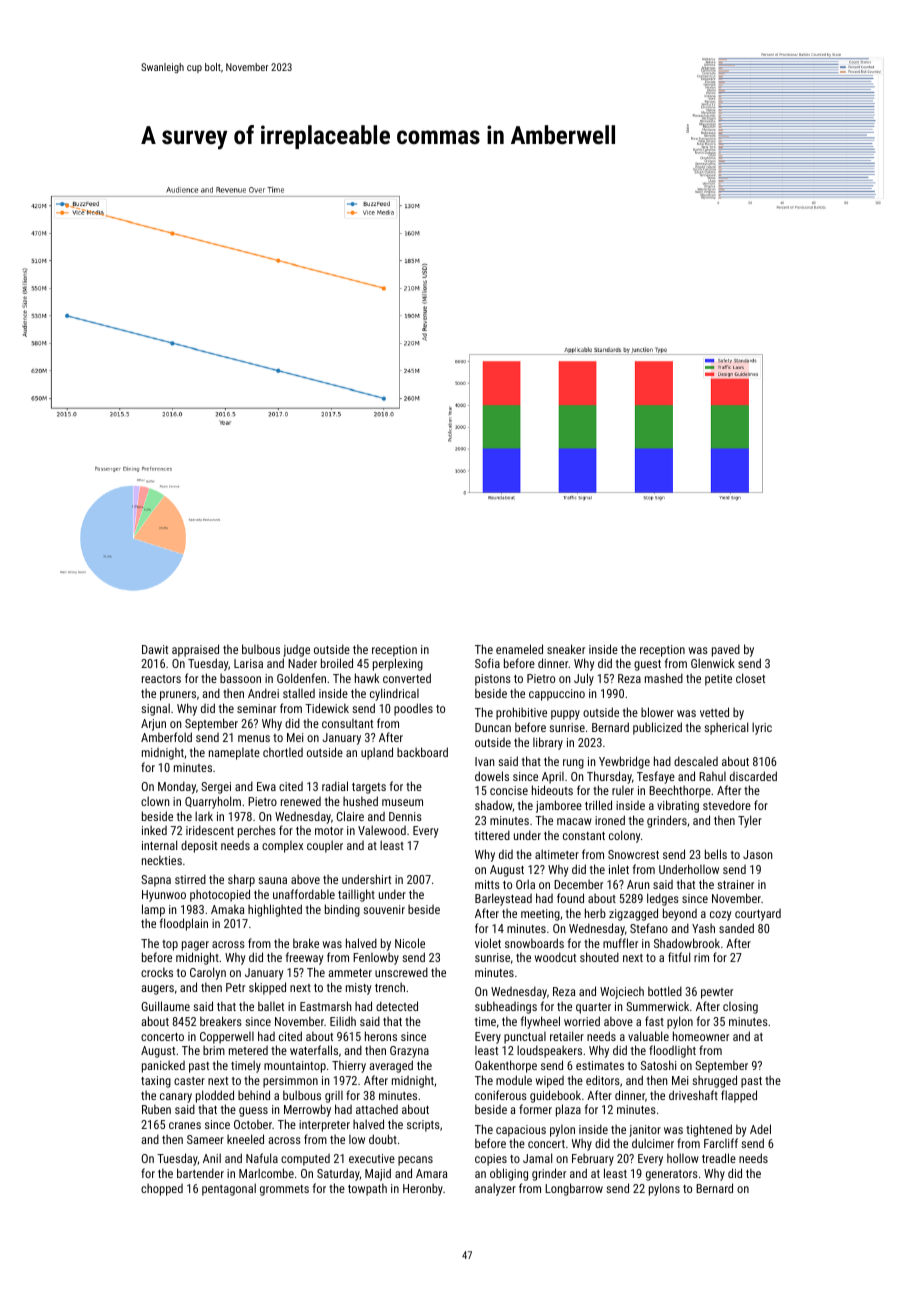  I want to click on tittered, so click(492, 835).
